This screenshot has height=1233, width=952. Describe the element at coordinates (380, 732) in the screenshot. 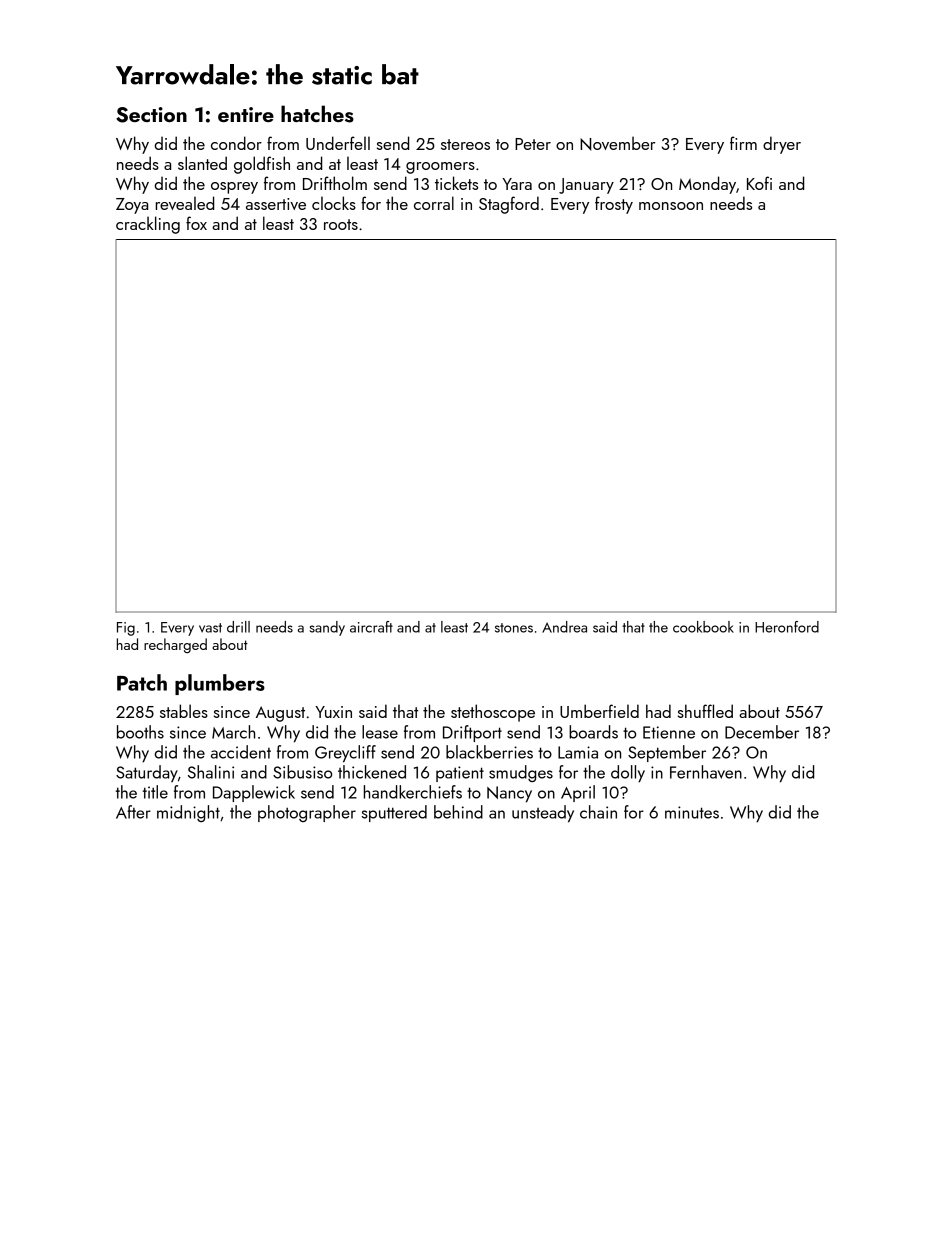

I see `lease` at that location.
